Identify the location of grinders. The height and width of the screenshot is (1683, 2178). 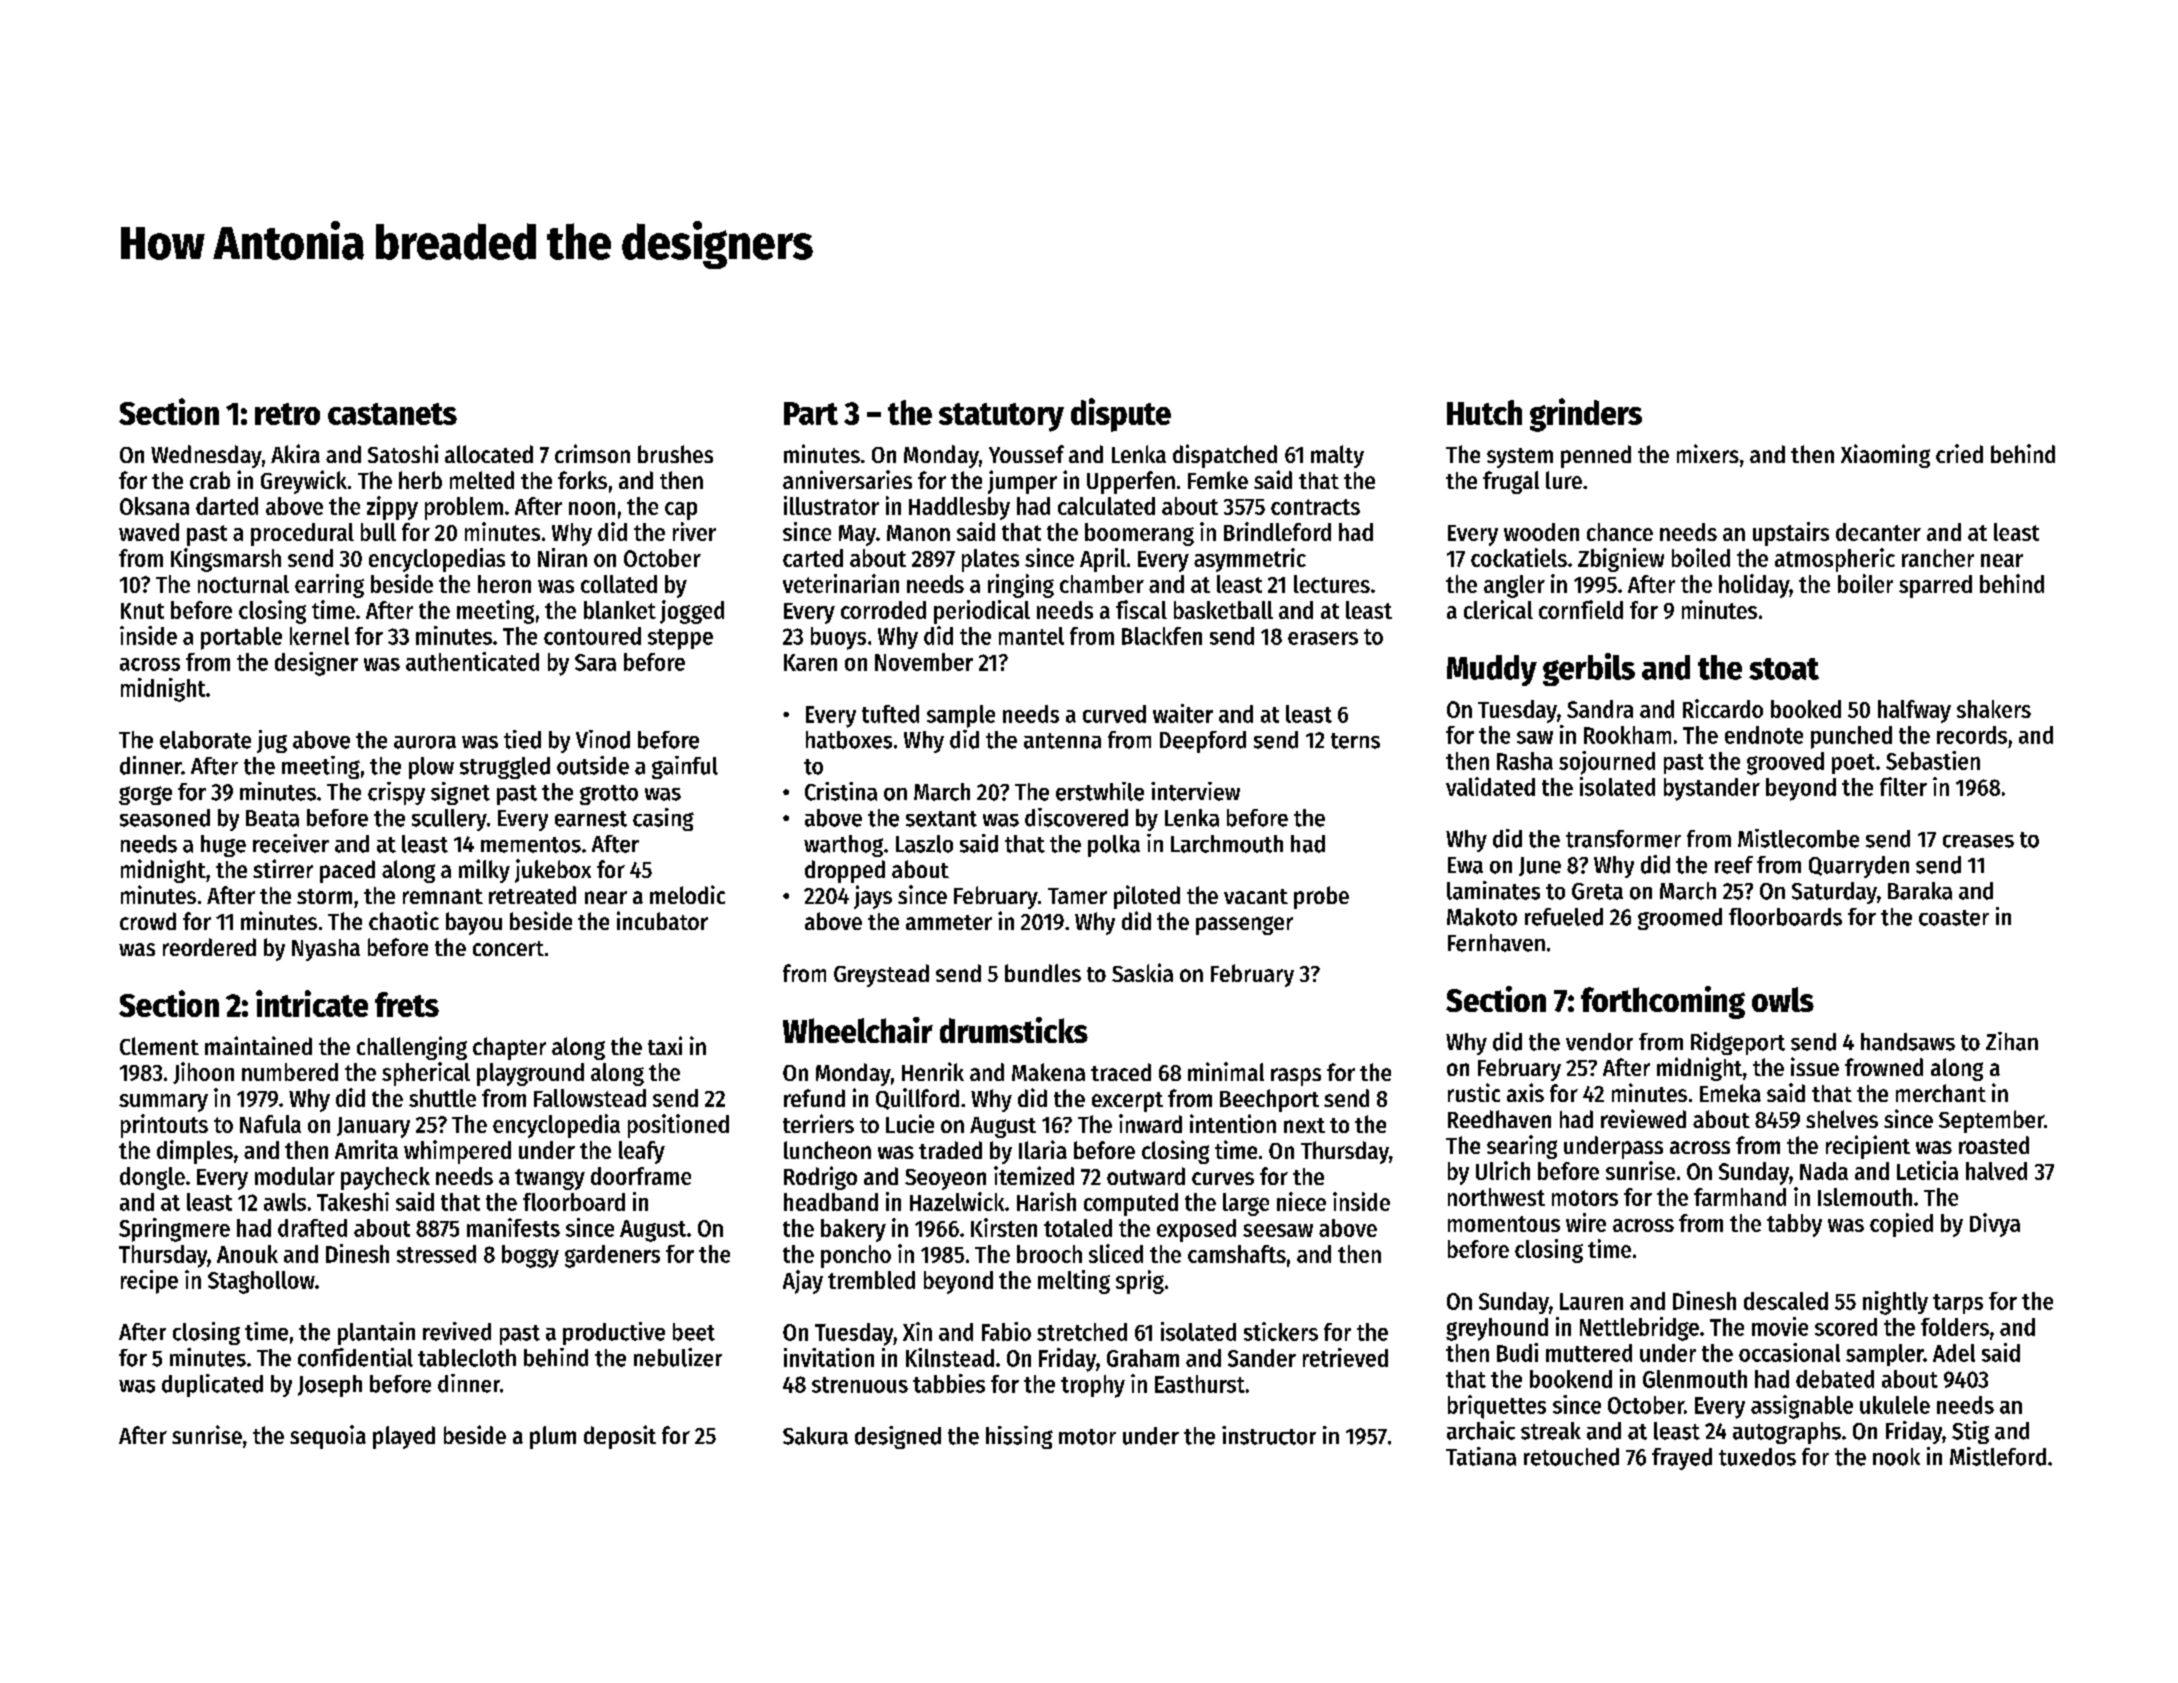
(1586, 415).
